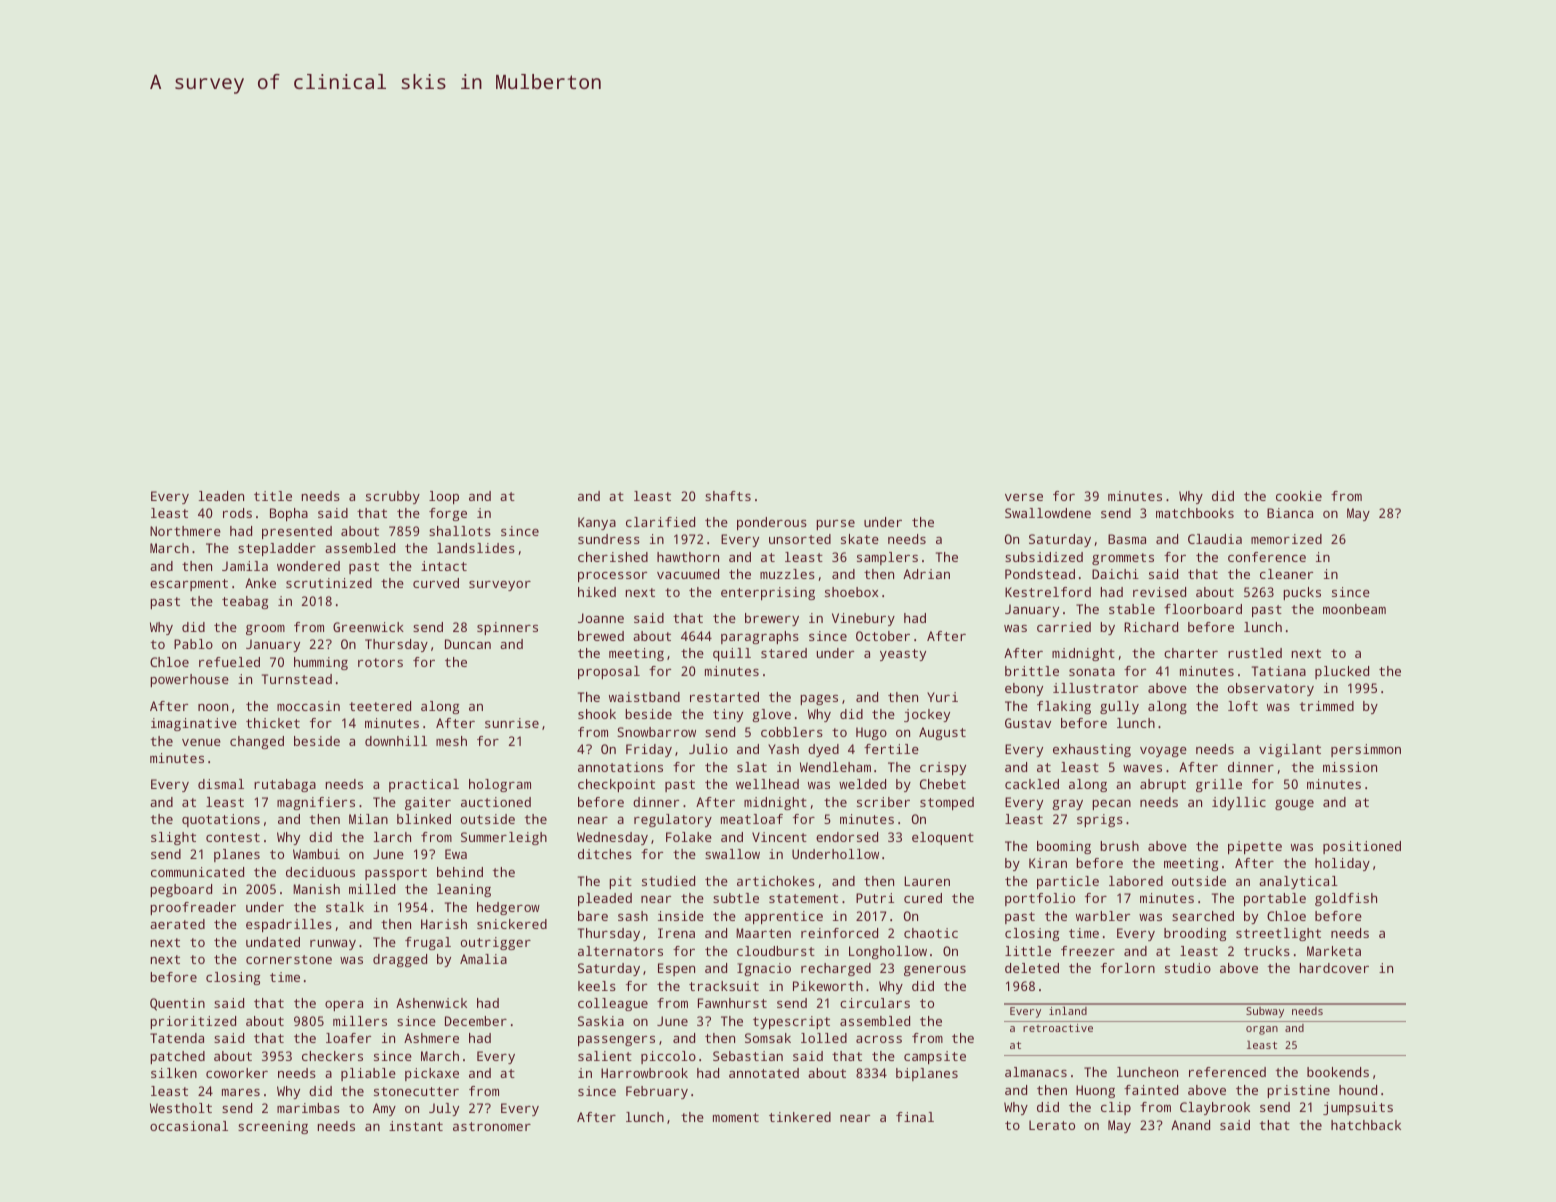 The width and height of the image is (1556, 1202). I want to click on title, so click(273, 496).
